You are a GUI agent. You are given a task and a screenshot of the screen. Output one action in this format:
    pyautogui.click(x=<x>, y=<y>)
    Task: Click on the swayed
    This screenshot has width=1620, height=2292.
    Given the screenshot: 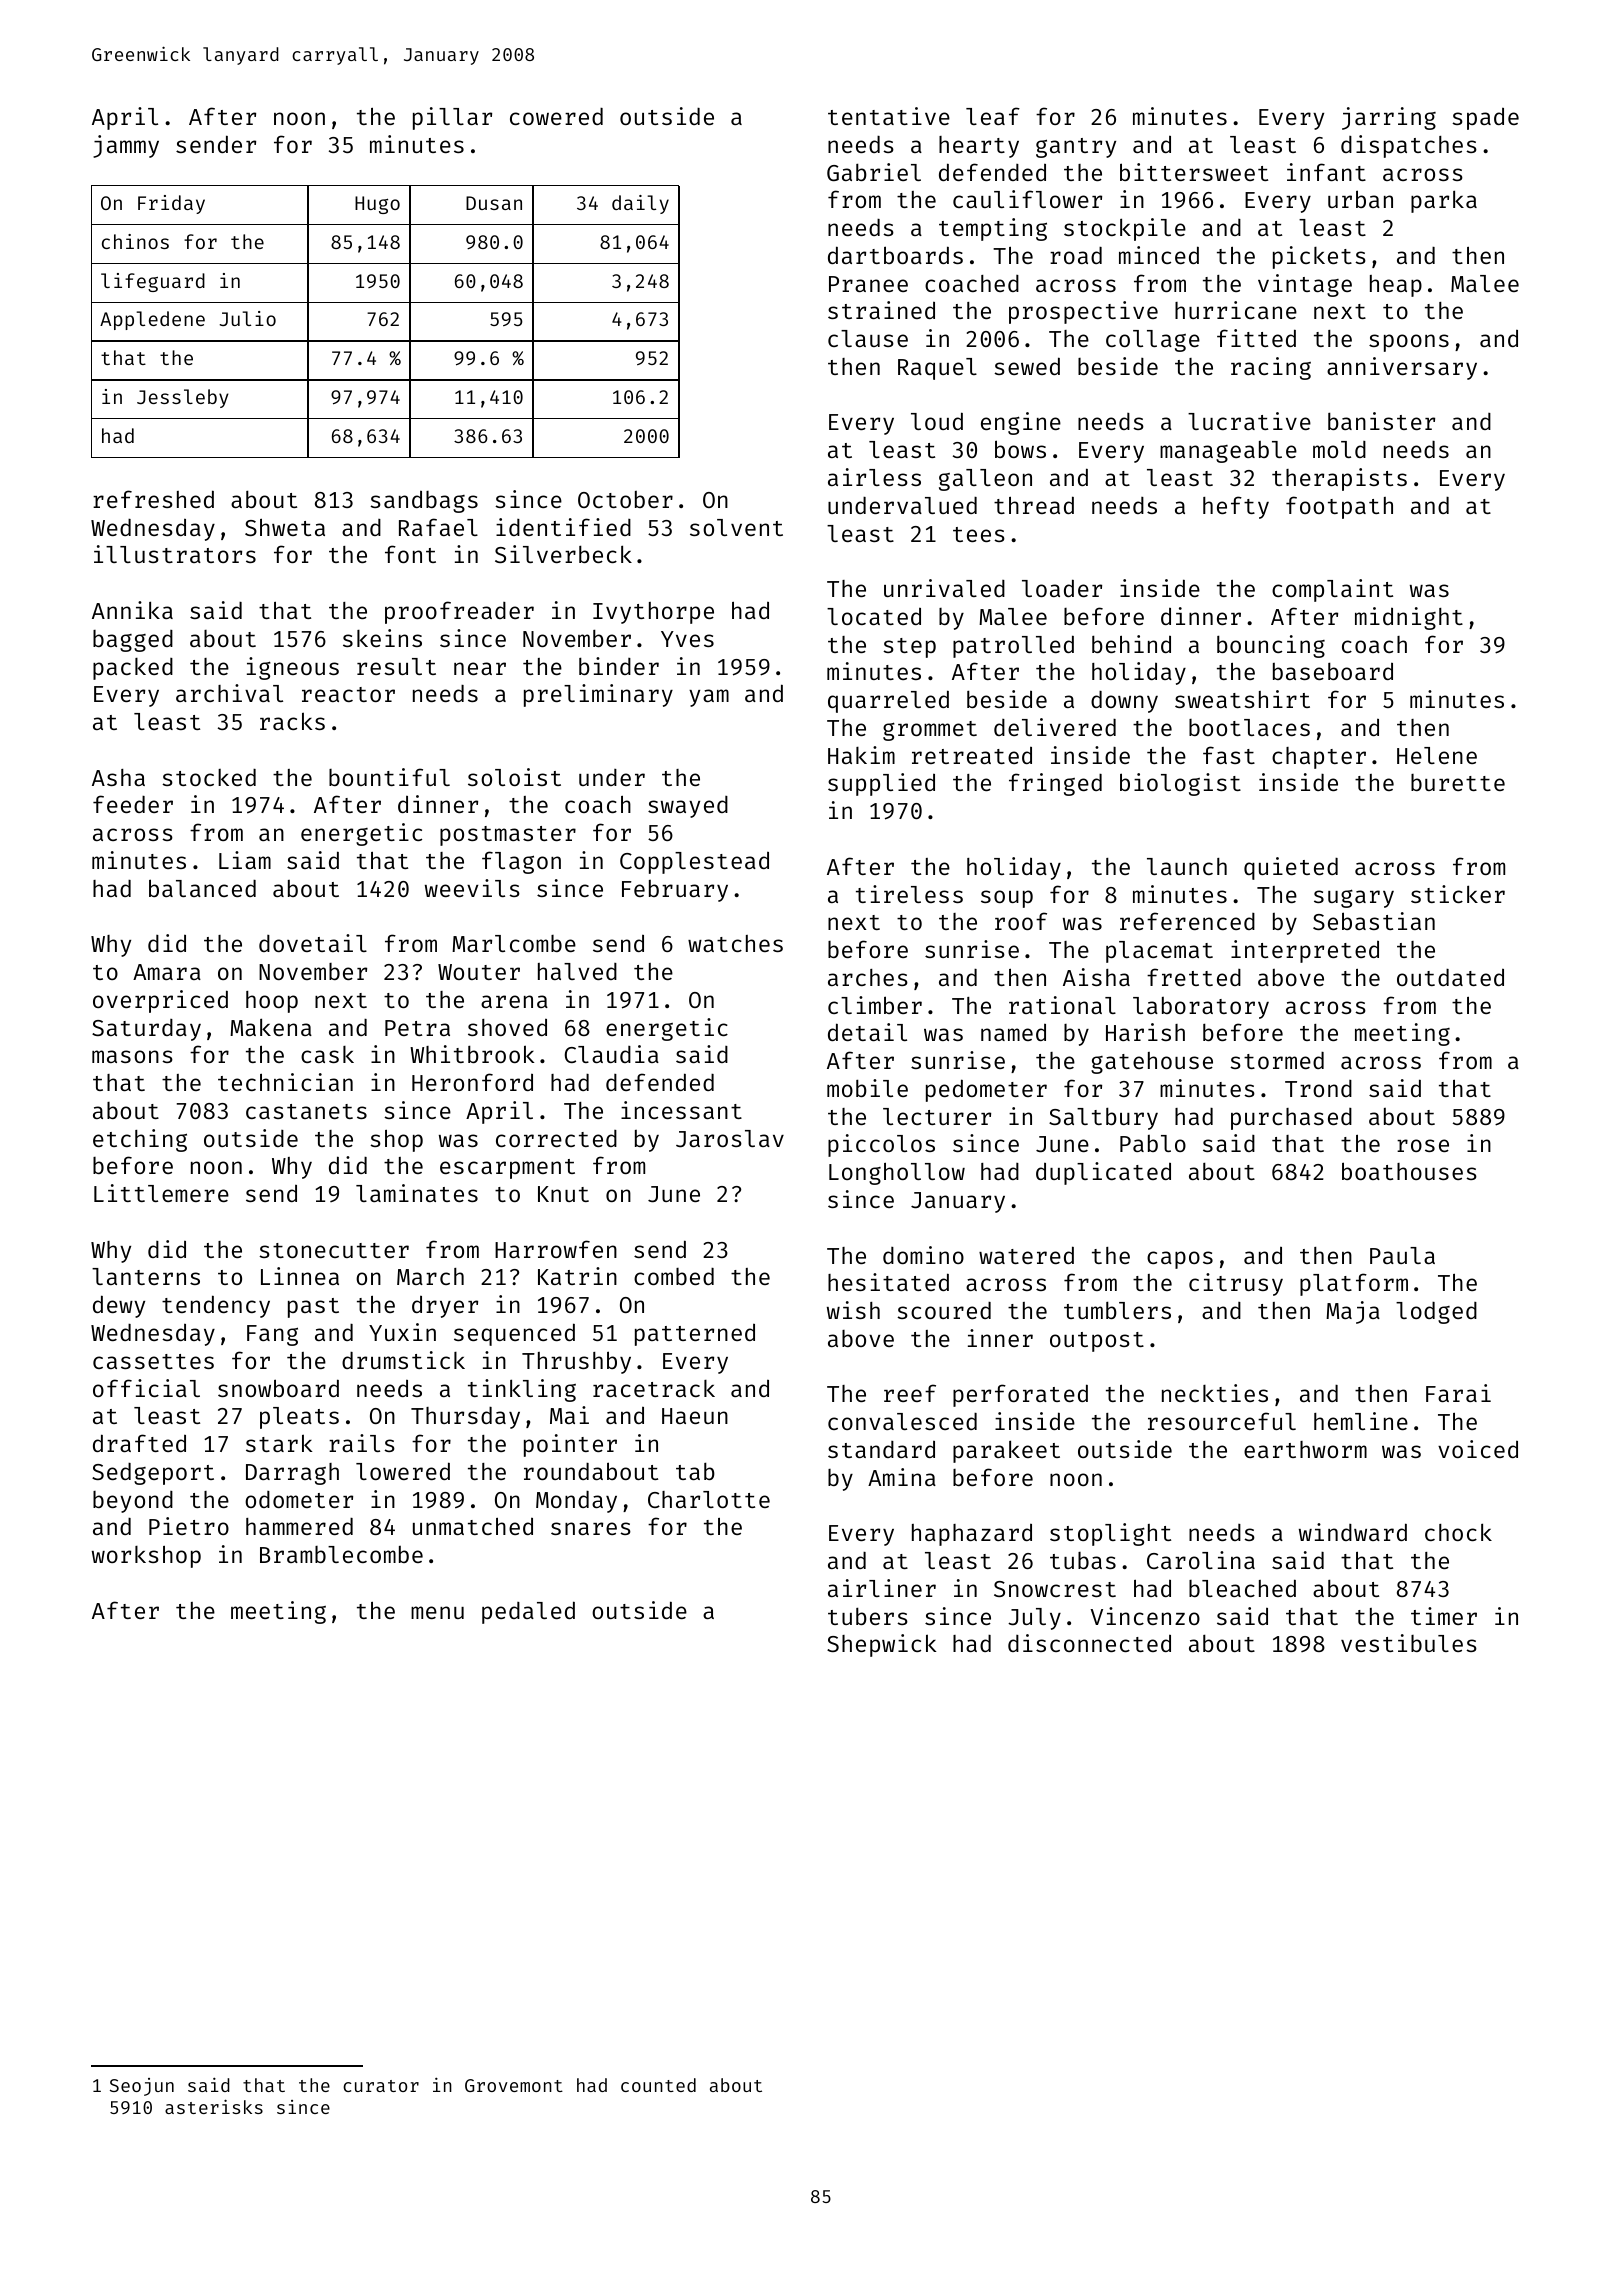 What is the action you would take?
    pyautogui.click(x=688, y=807)
